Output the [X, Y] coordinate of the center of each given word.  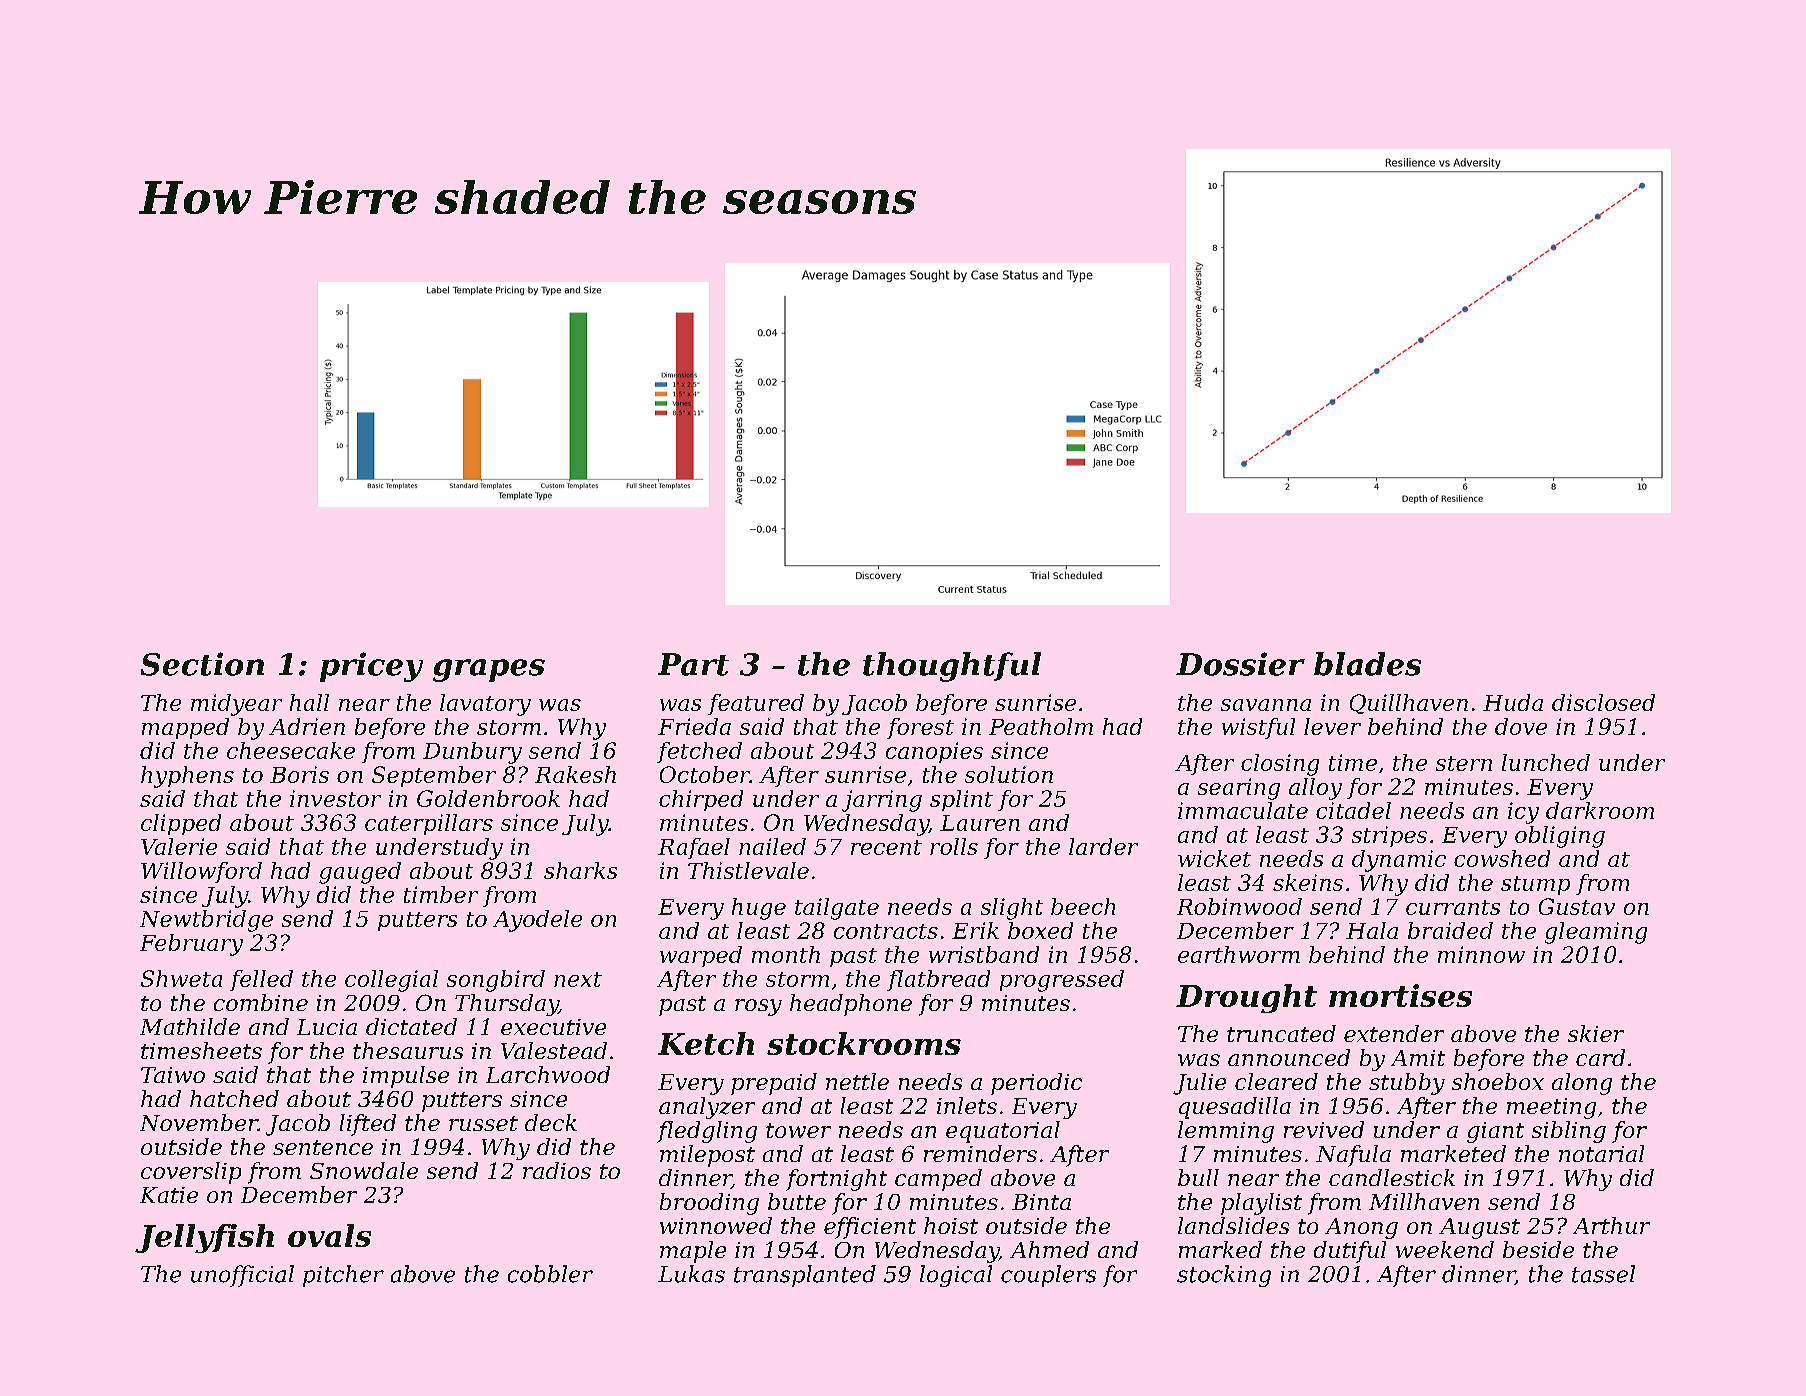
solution [1009, 774]
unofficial [242, 1276]
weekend [1445, 1249]
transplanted [805, 1276]
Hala [1372, 930]
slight [1012, 909]
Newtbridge [206, 921]
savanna [1266, 705]
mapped [185, 728]
